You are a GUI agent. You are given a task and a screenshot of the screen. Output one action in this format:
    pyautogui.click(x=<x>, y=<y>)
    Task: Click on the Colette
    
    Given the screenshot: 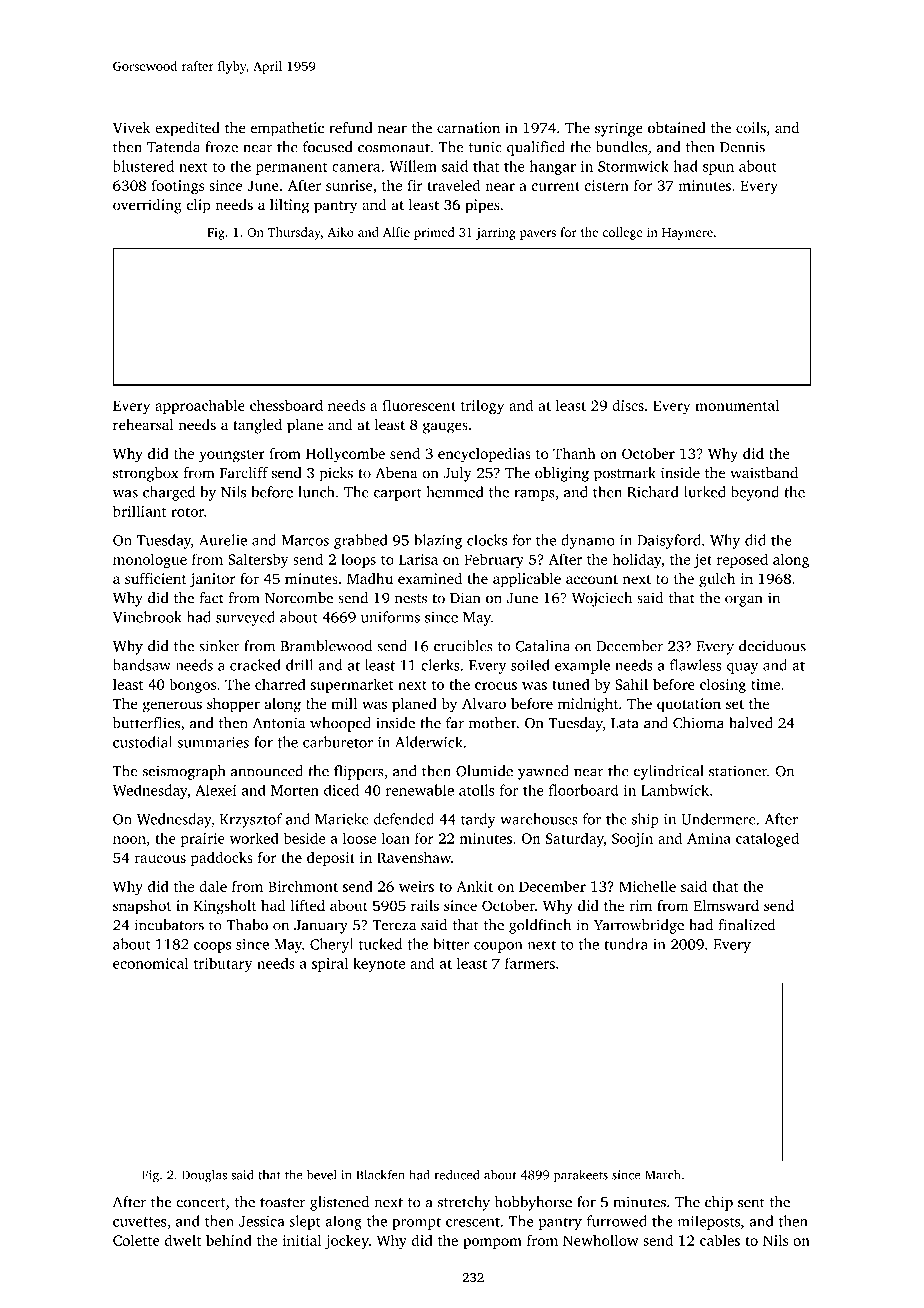 What is the action you would take?
    pyautogui.click(x=136, y=1240)
